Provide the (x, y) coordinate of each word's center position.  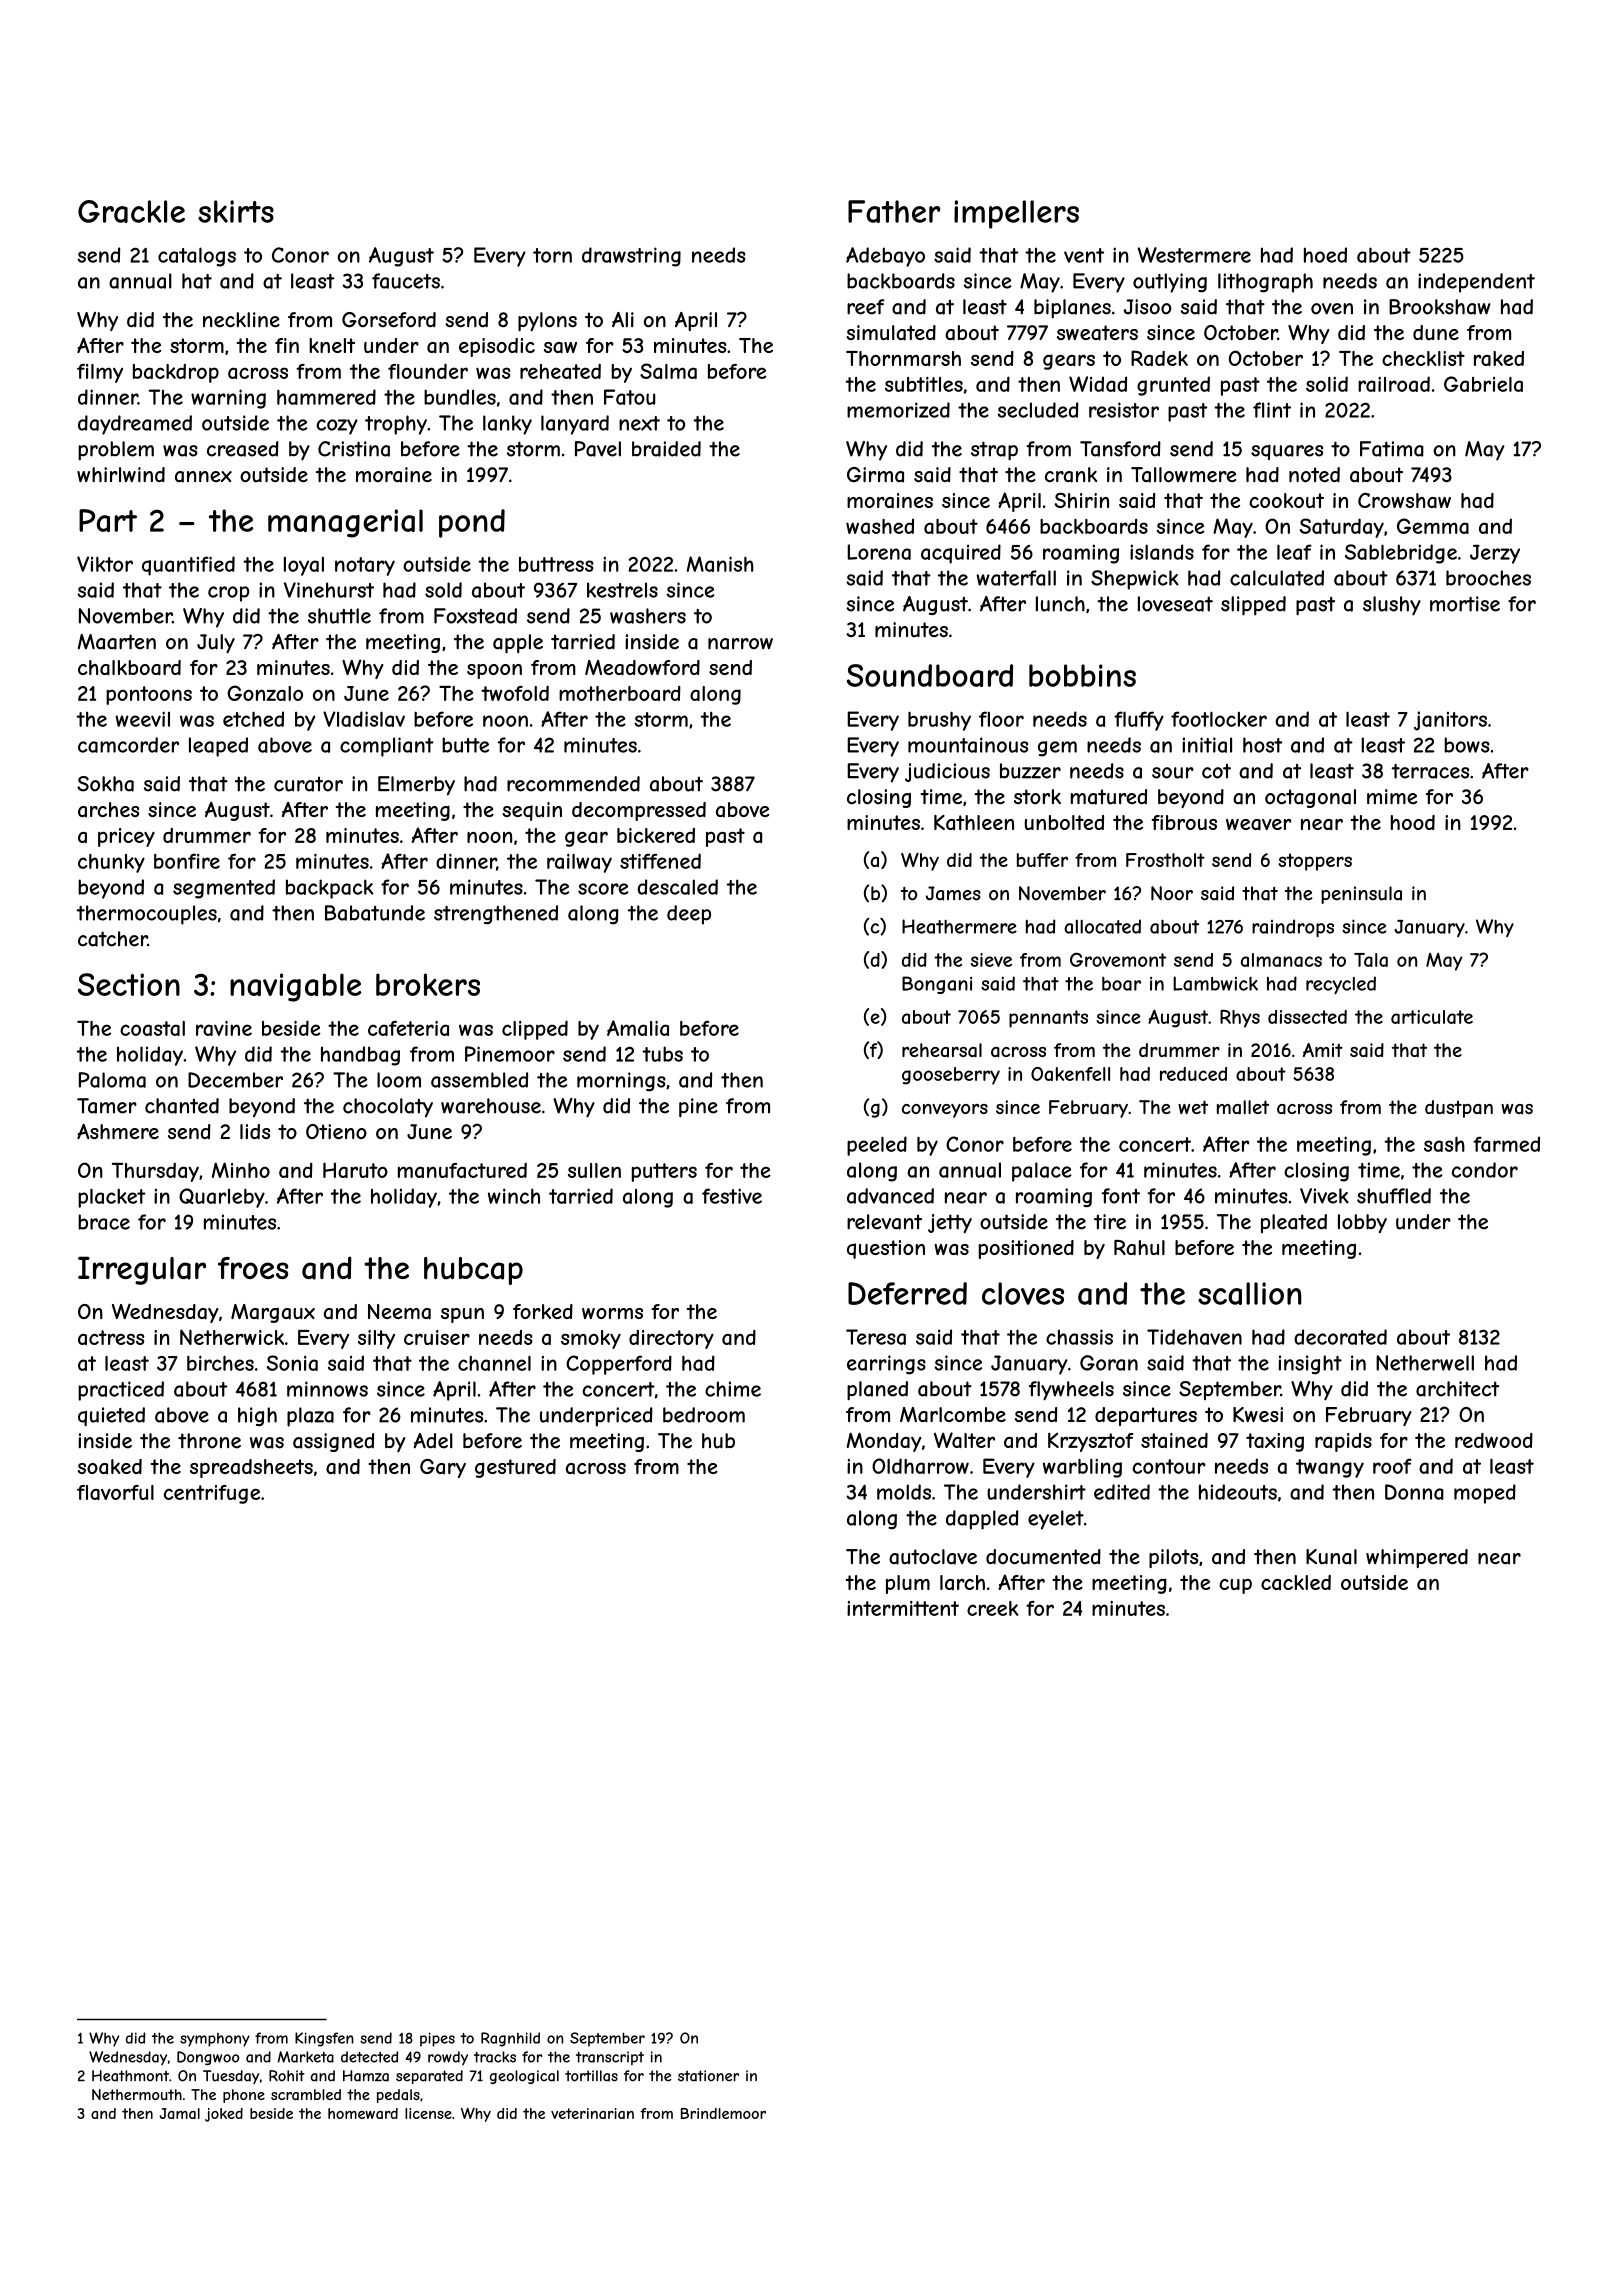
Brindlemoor (723, 2113)
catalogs (197, 257)
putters (664, 1172)
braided (666, 449)
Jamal (179, 2113)
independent (1476, 283)
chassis (1079, 1337)
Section (129, 984)
